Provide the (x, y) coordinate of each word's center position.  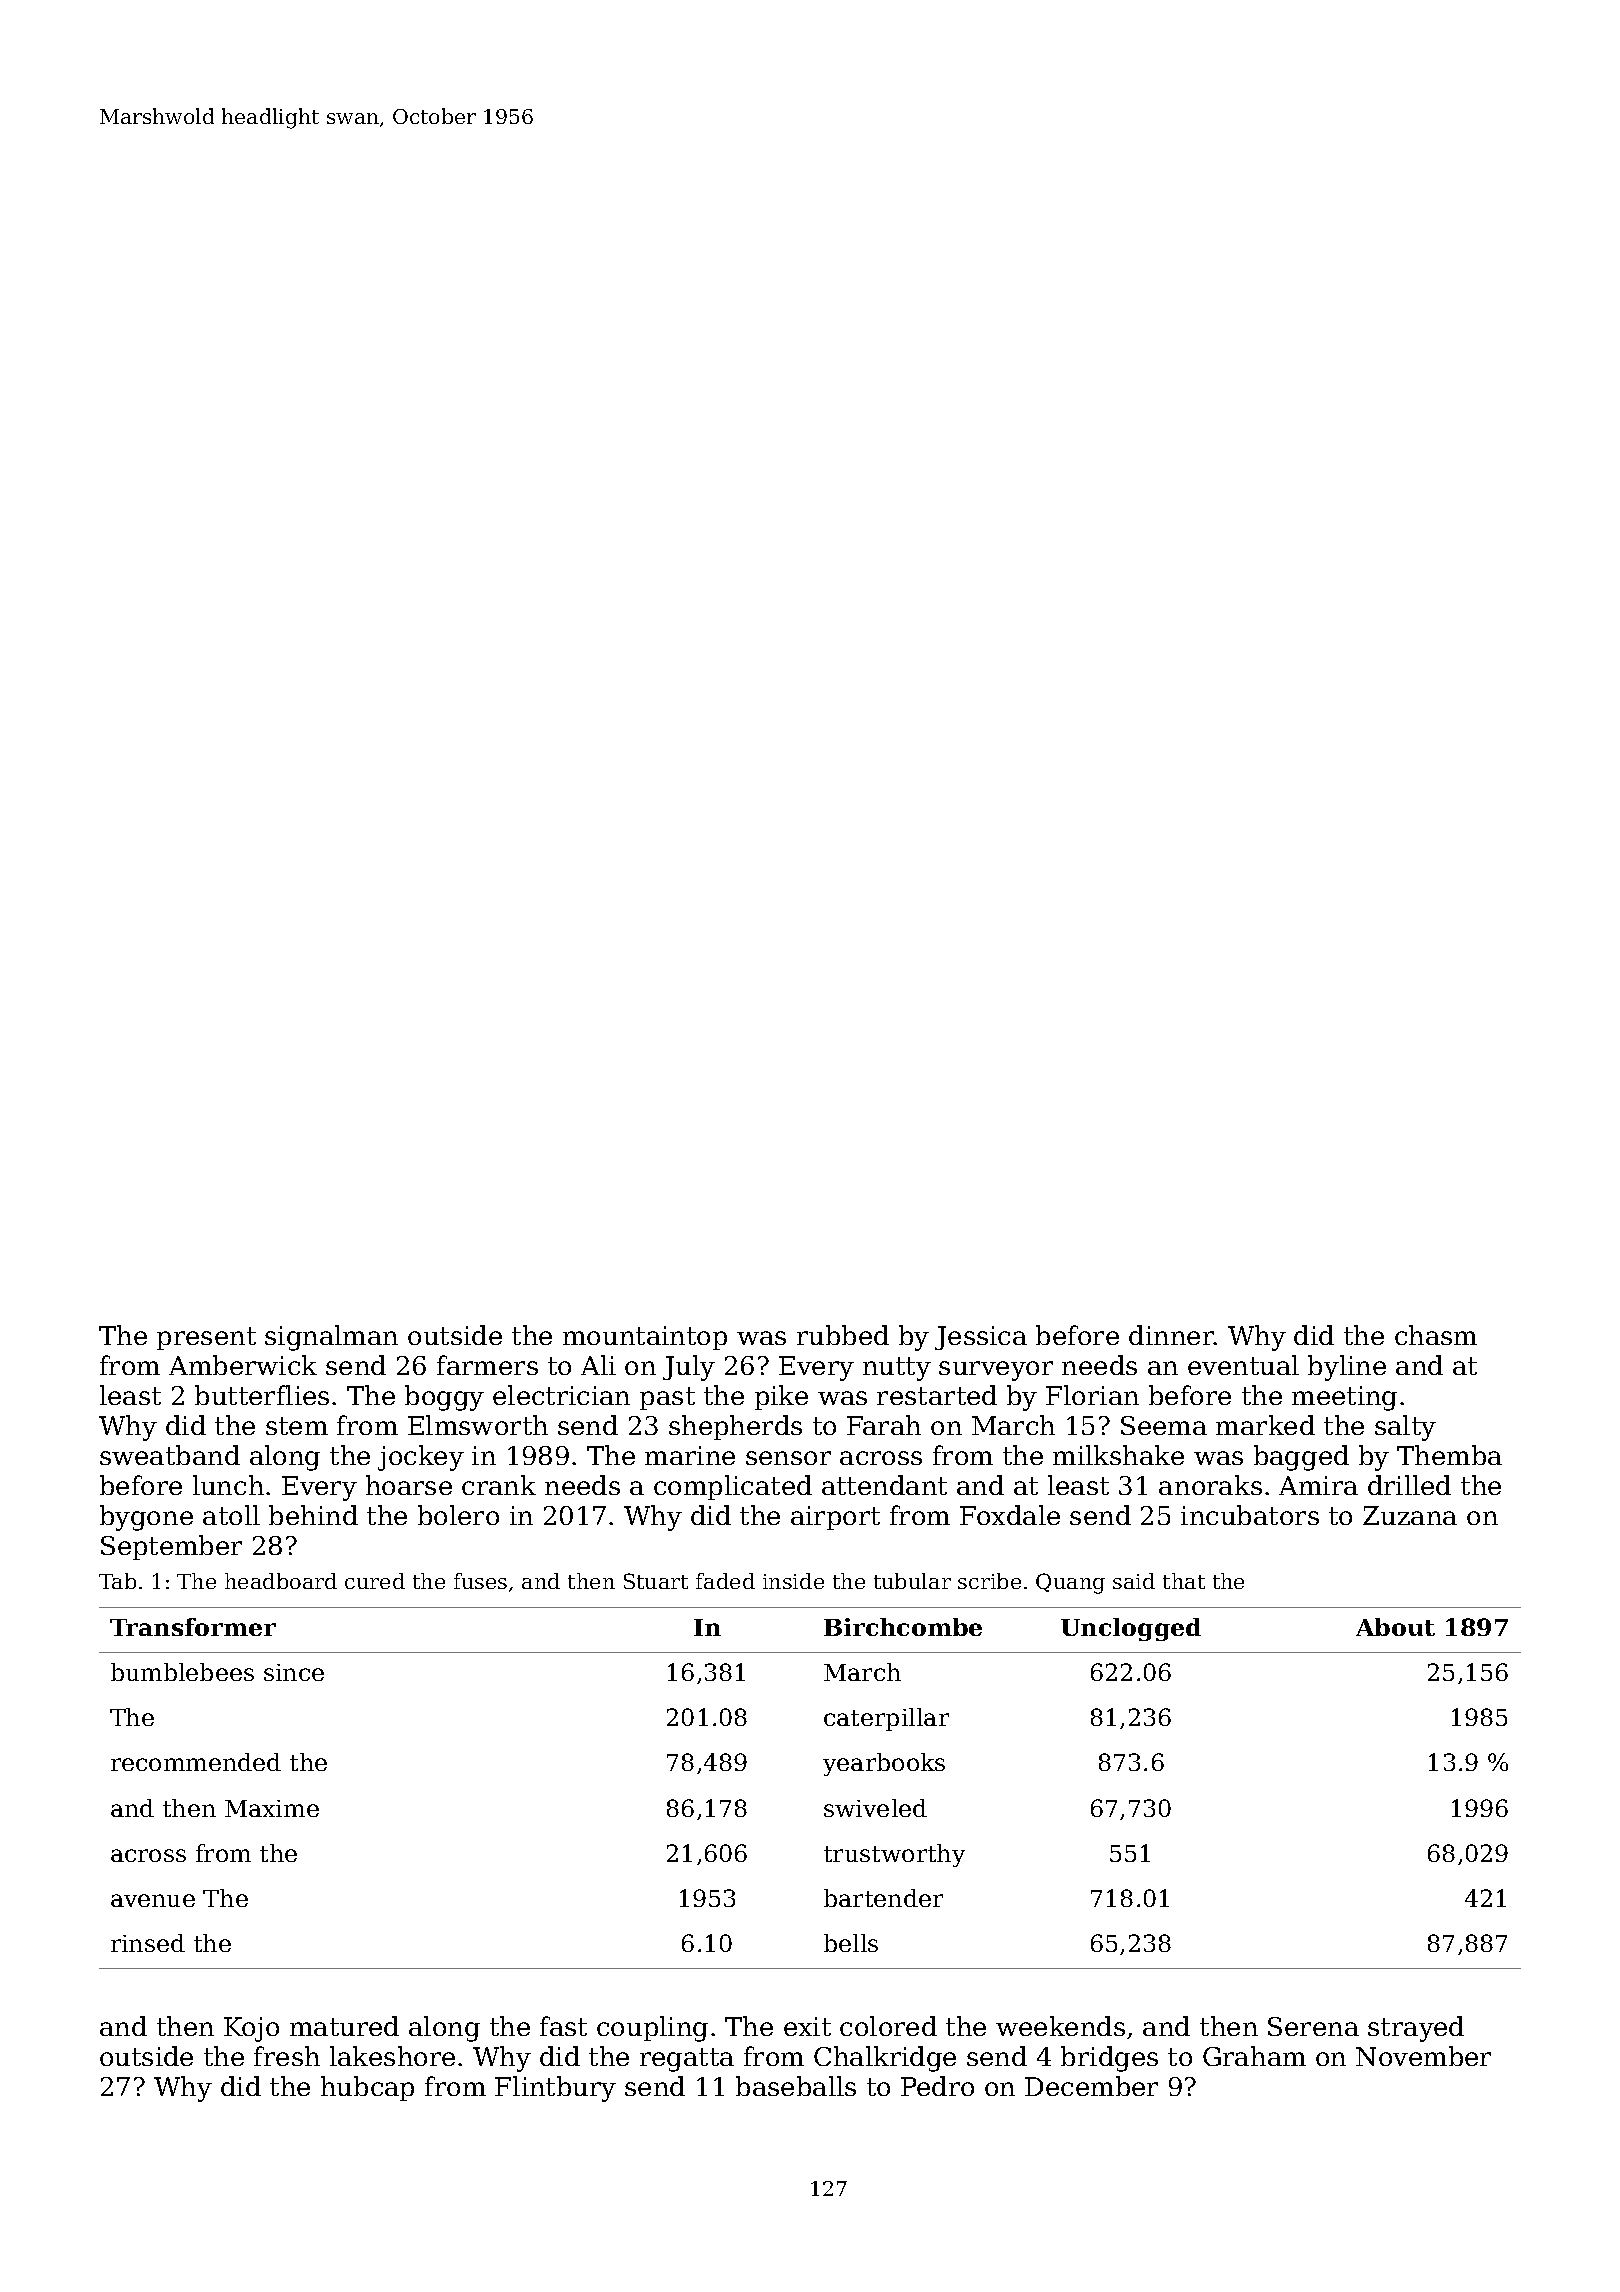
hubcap (367, 2088)
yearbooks (884, 1764)
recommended (196, 1762)
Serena (1313, 2026)
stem (297, 1426)
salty (1405, 1428)
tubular (912, 1581)
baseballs (796, 2086)
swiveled (875, 1808)
